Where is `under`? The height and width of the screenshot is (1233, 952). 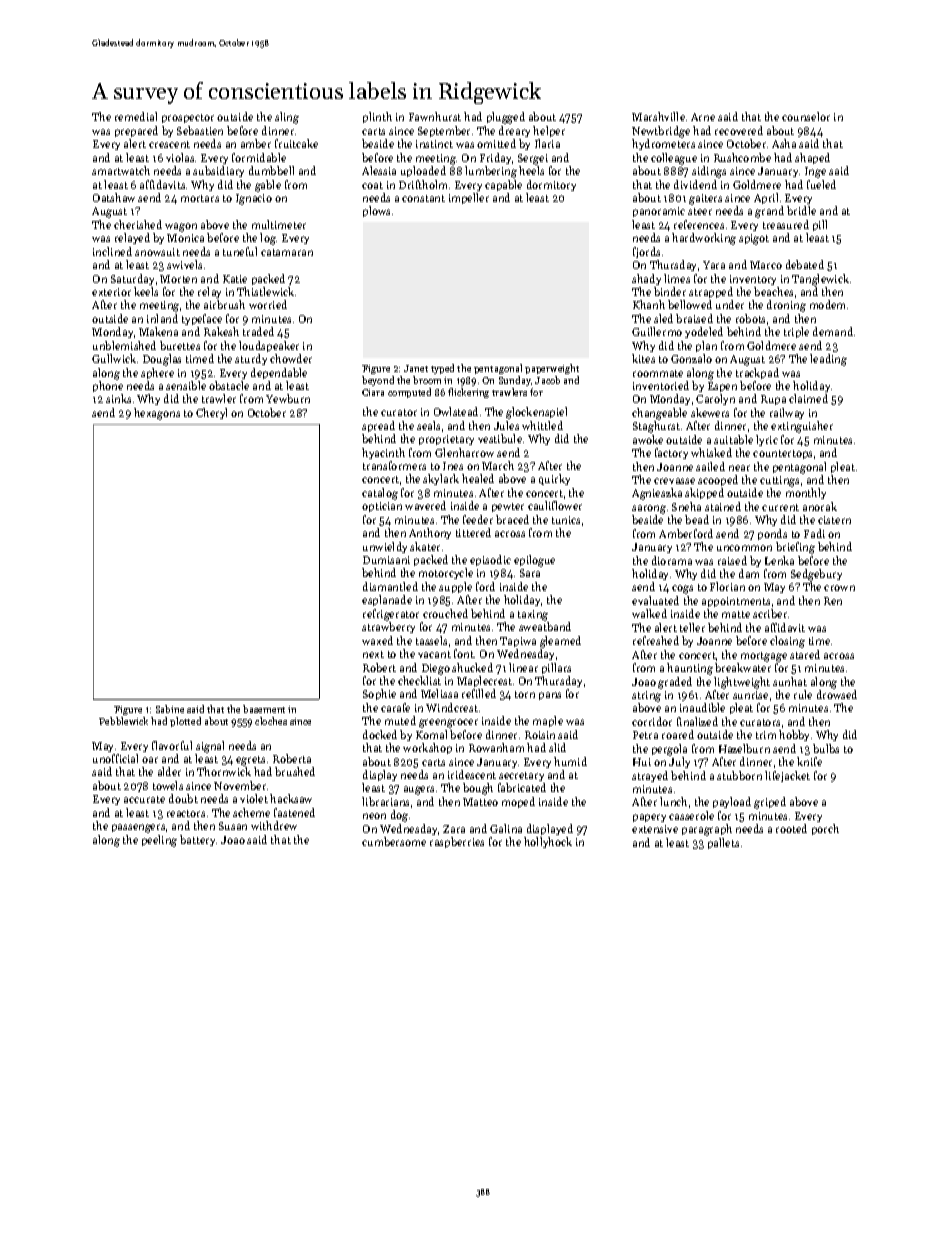 under is located at coordinates (730, 304).
